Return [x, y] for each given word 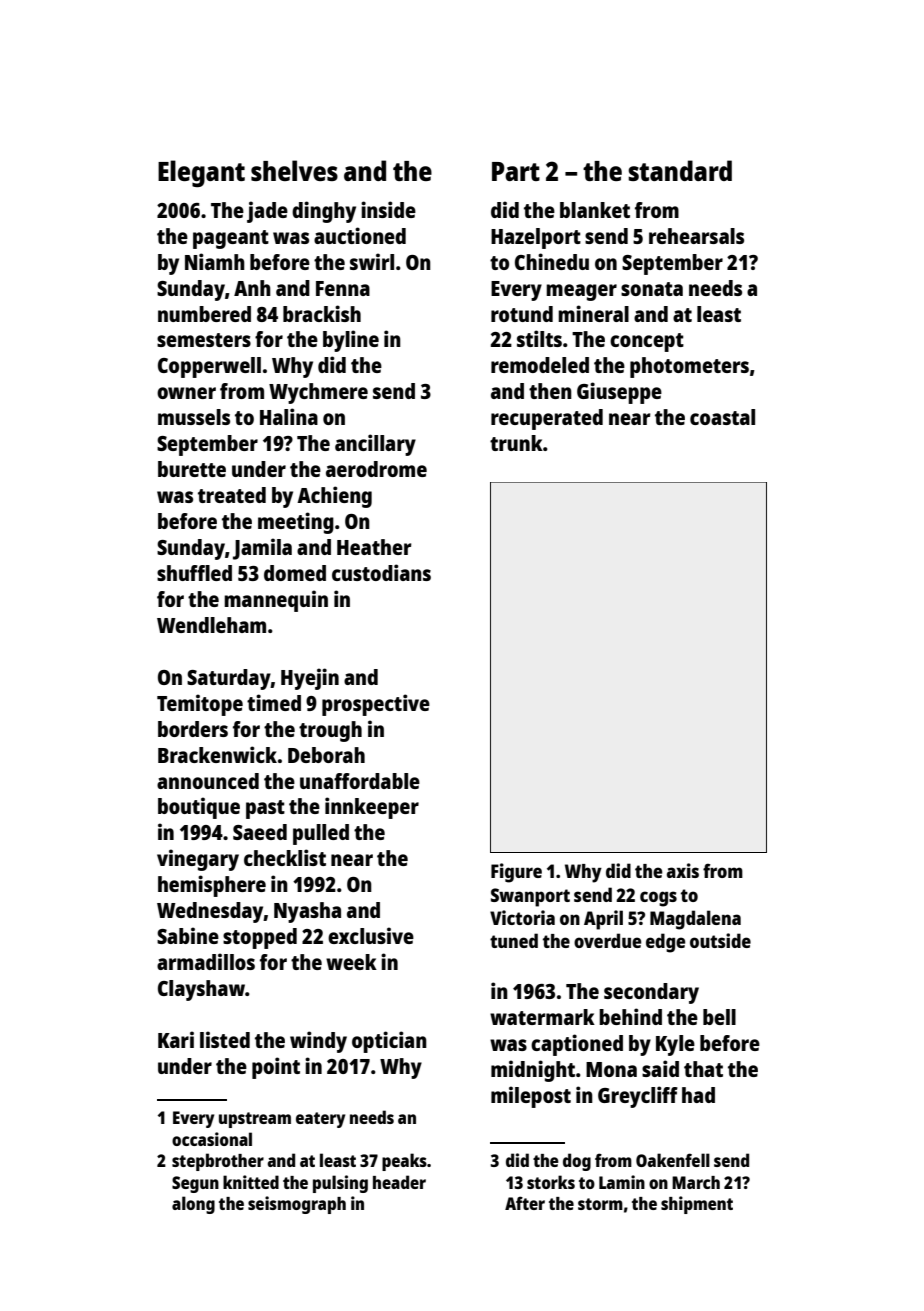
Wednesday [210, 912]
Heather [374, 547]
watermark [542, 1017]
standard [680, 170]
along [193, 1205]
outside [720, 940]
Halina [289, 416]
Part [516, 171]
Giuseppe [619, 393]
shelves [294, 170]
